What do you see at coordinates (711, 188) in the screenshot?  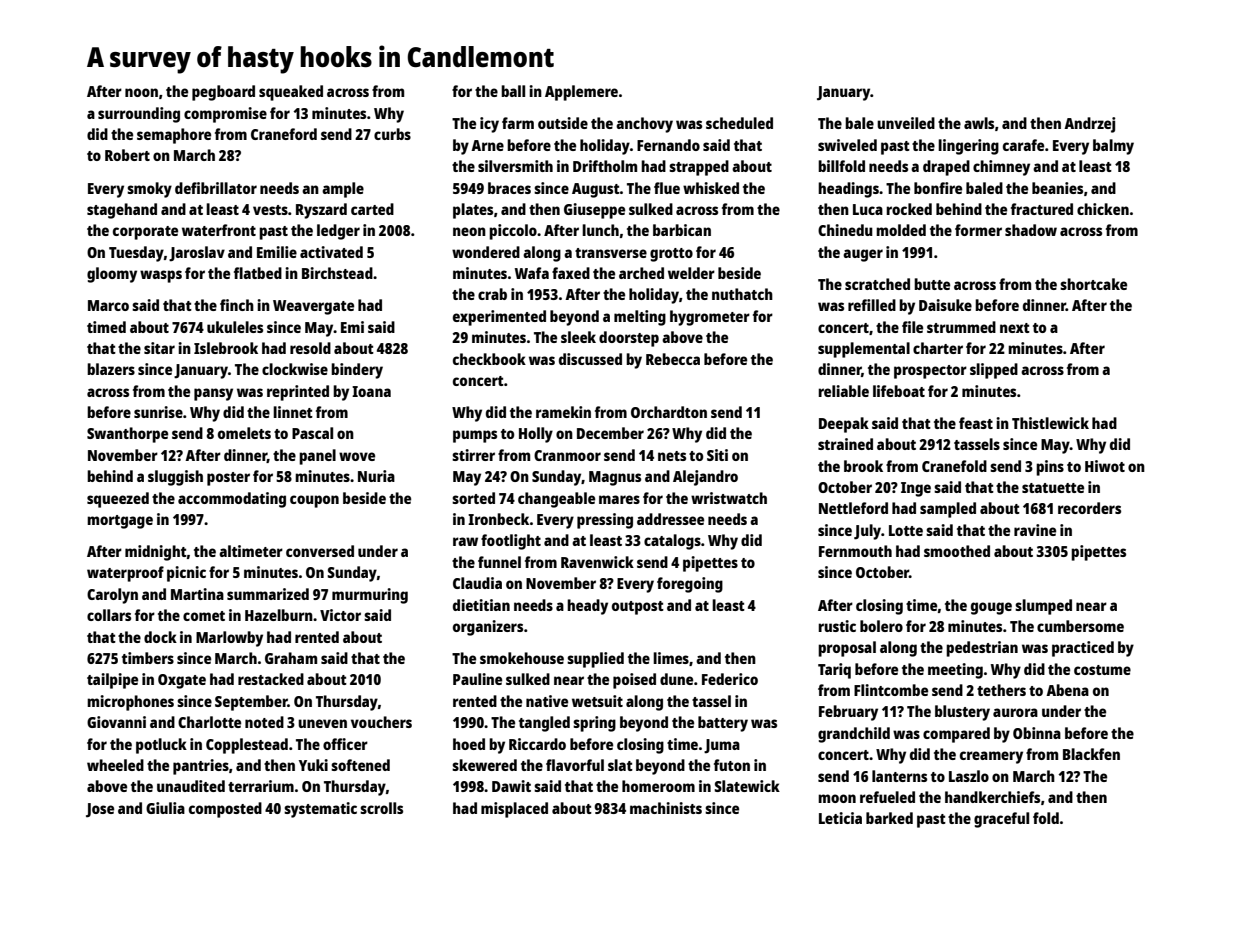 I see `whisked` at bounding box center [711, 188].
